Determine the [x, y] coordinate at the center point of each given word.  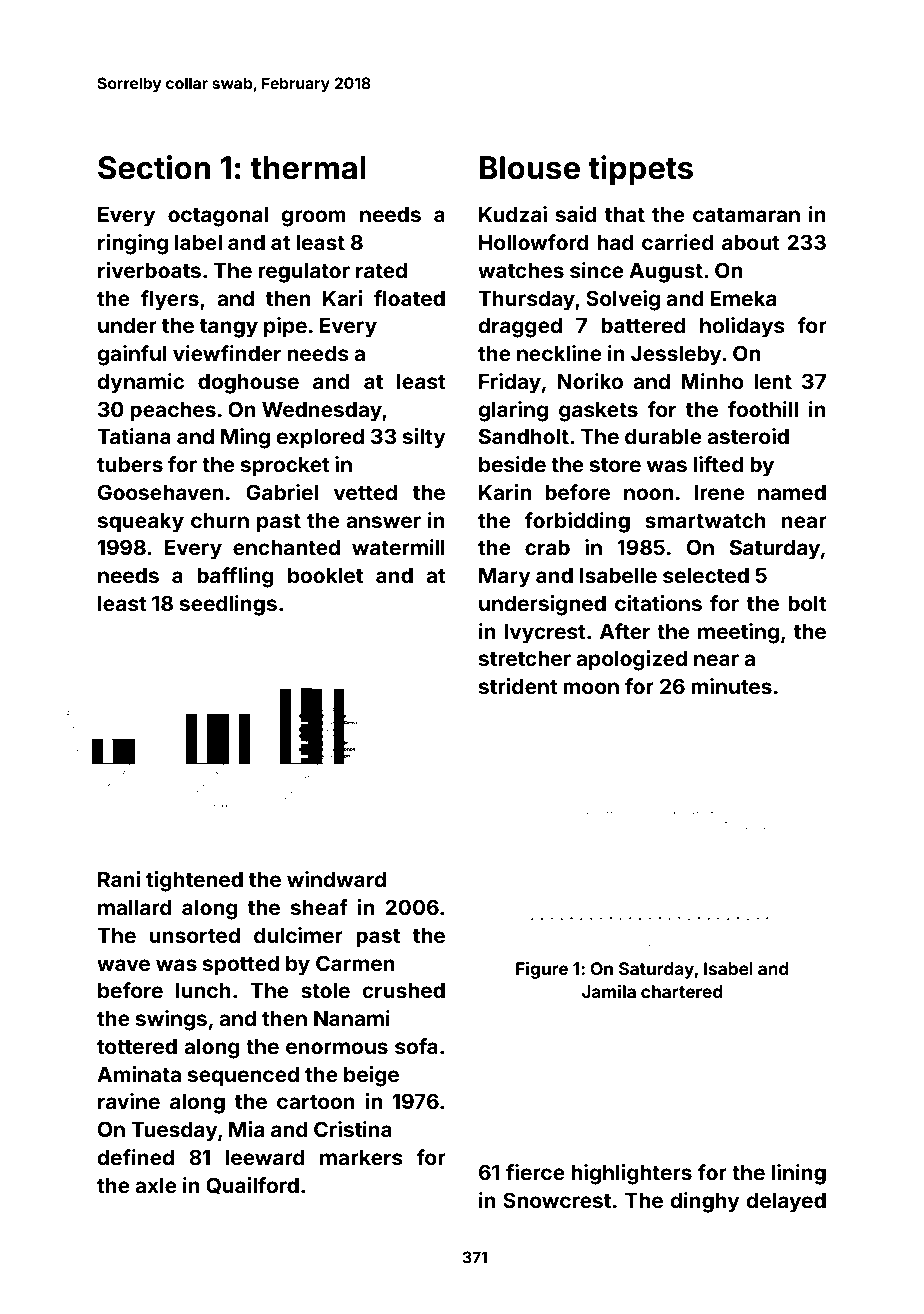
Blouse [530, 168]
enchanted [286, 547]
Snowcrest [557, 1200]
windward [336, 879]
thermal [307, 168]
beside [512, 464]
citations [658, 603]
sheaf [319, 907]
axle [156, 1185]
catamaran [746, 215]
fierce [535, 1172]
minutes [731, 686]
